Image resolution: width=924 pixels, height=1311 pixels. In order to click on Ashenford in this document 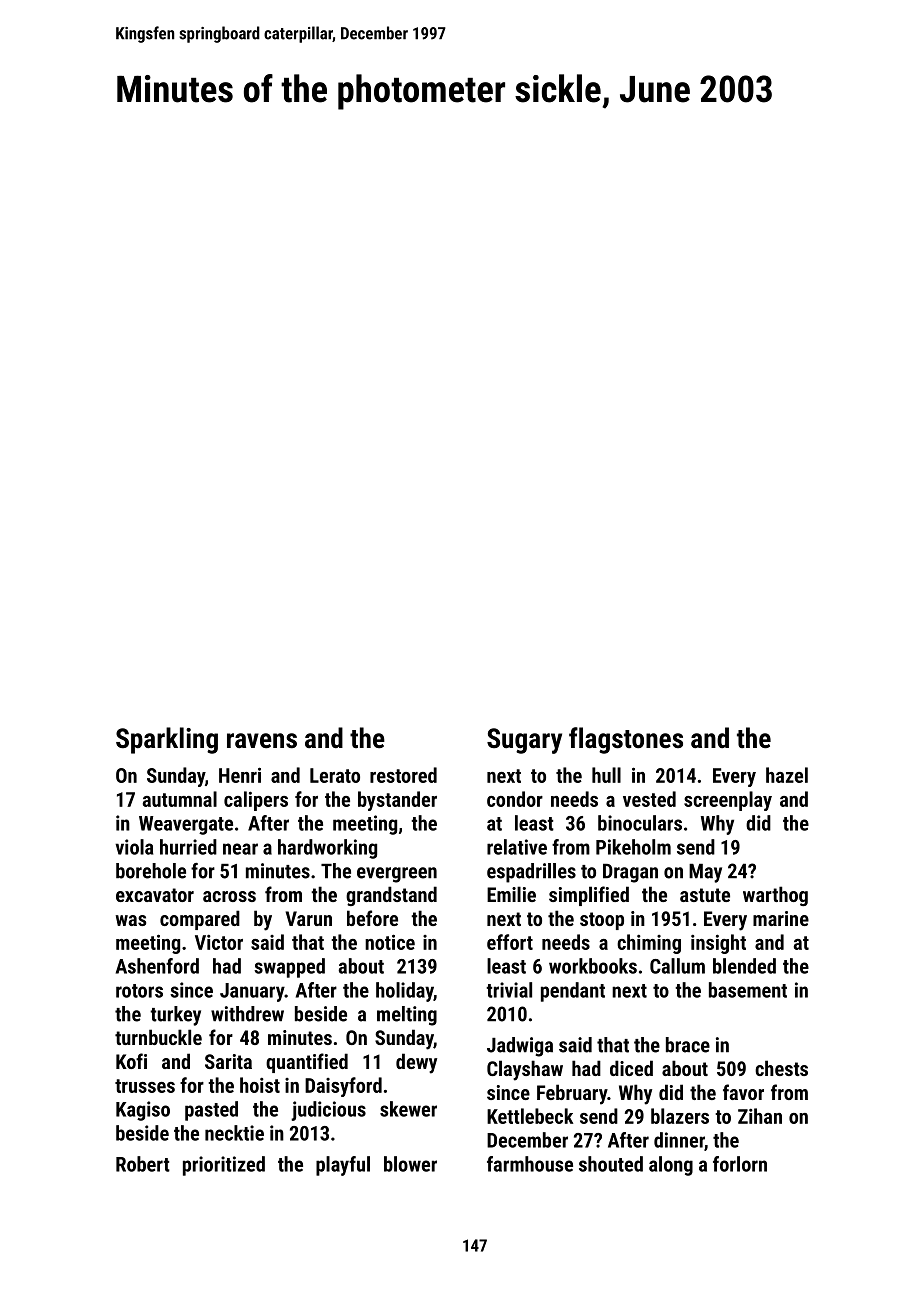, I will do `click(157, 966)`.
